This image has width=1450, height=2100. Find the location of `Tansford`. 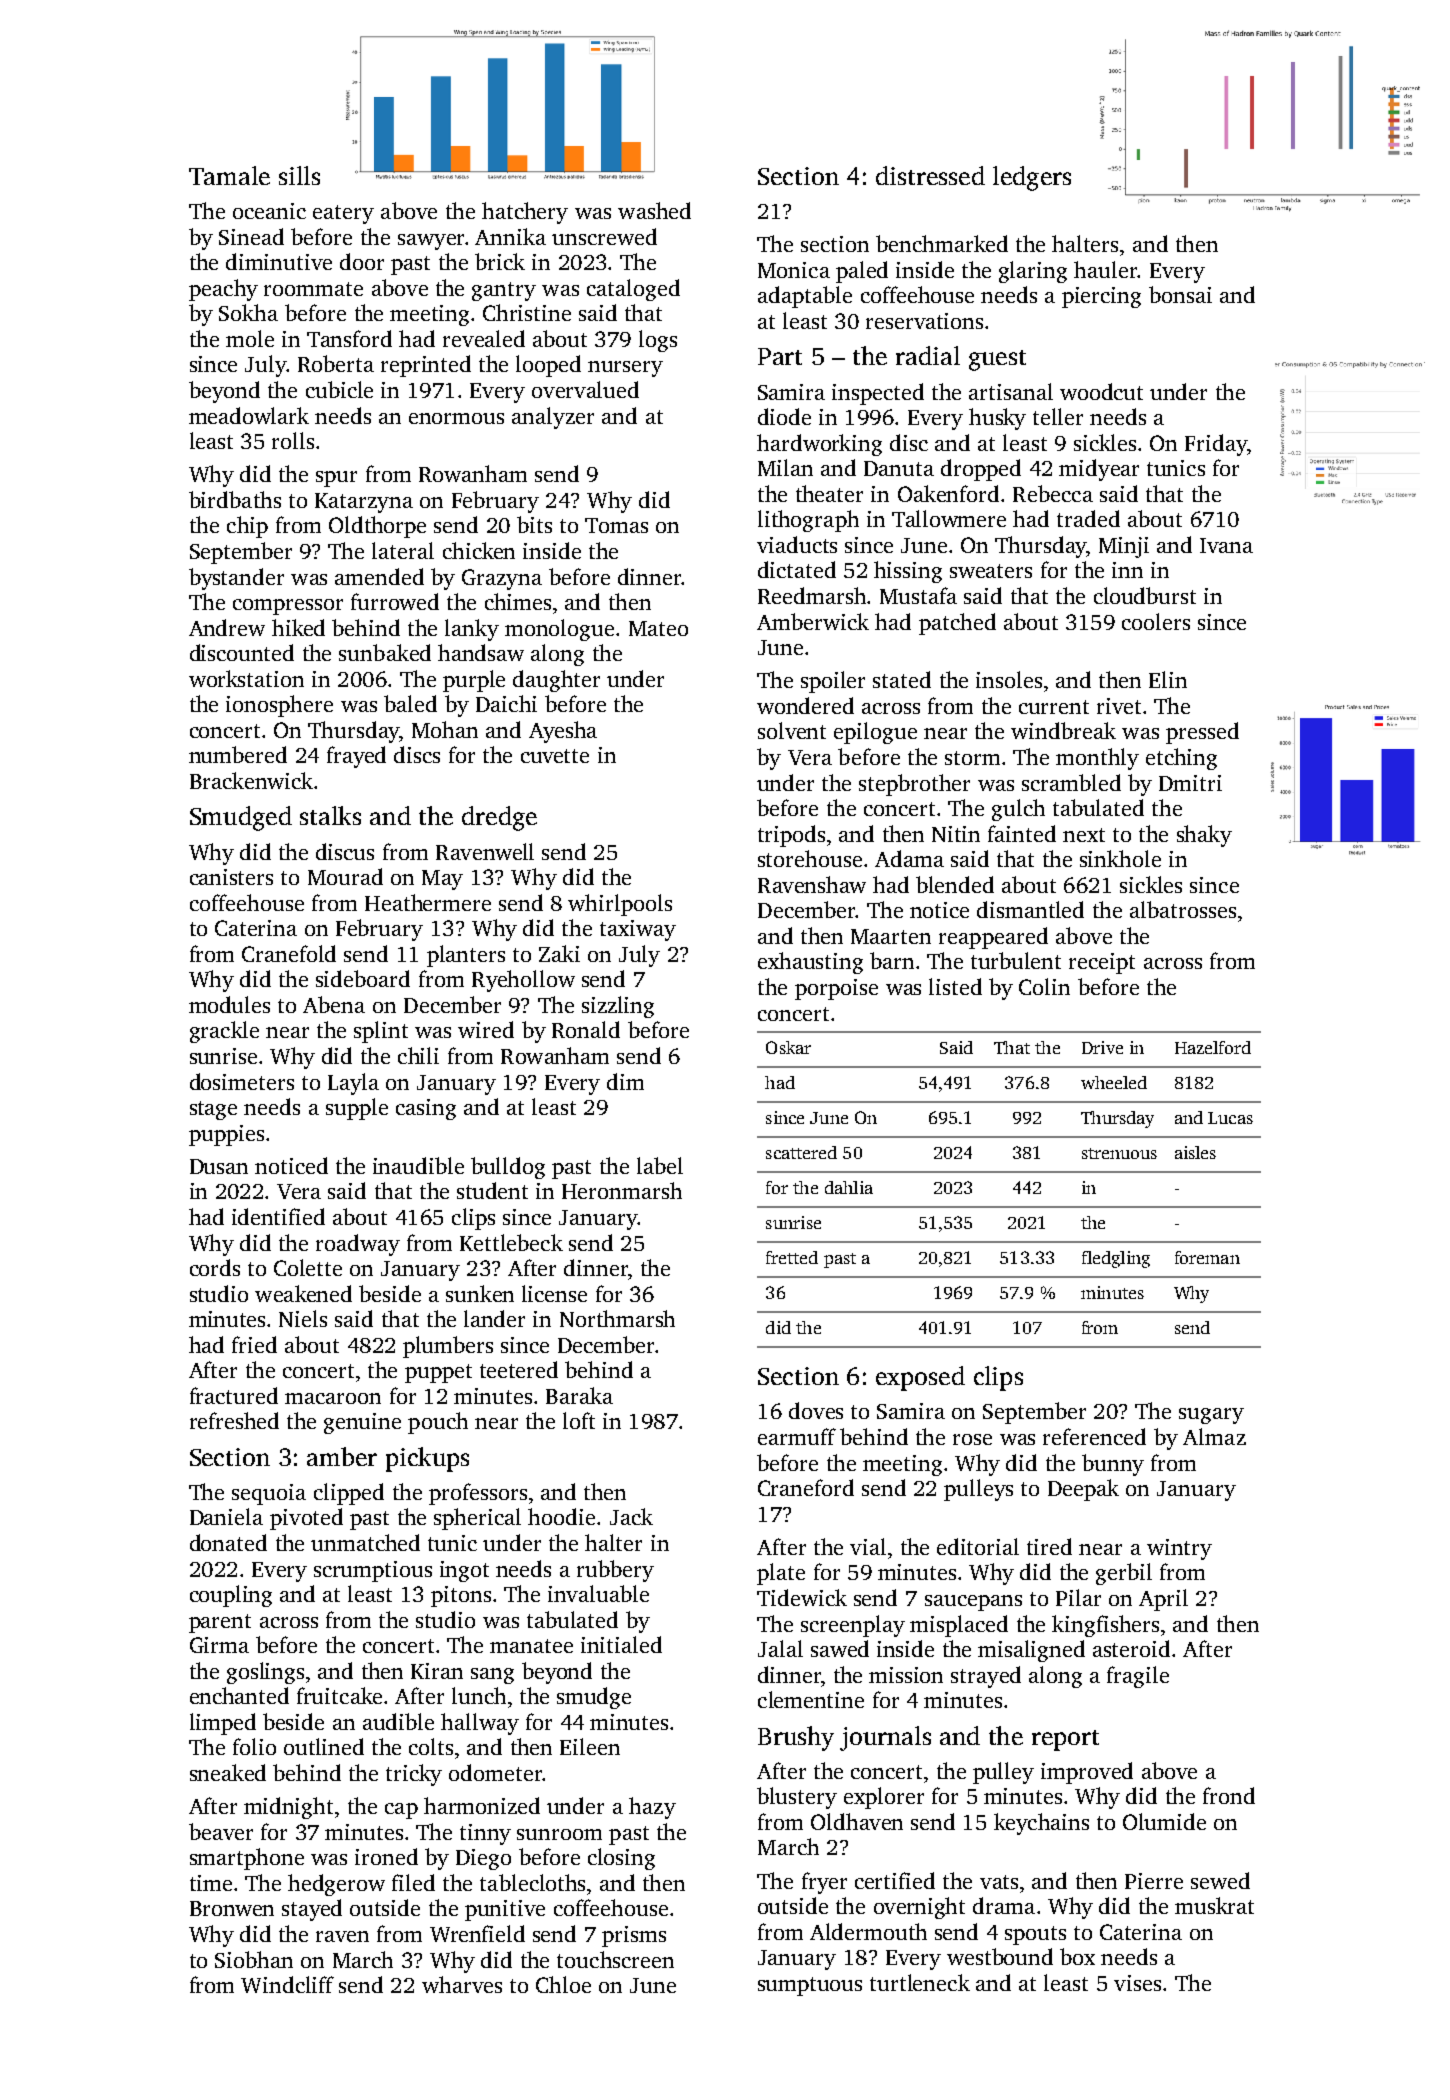

Tansford is located at coordinates (349, 338).
